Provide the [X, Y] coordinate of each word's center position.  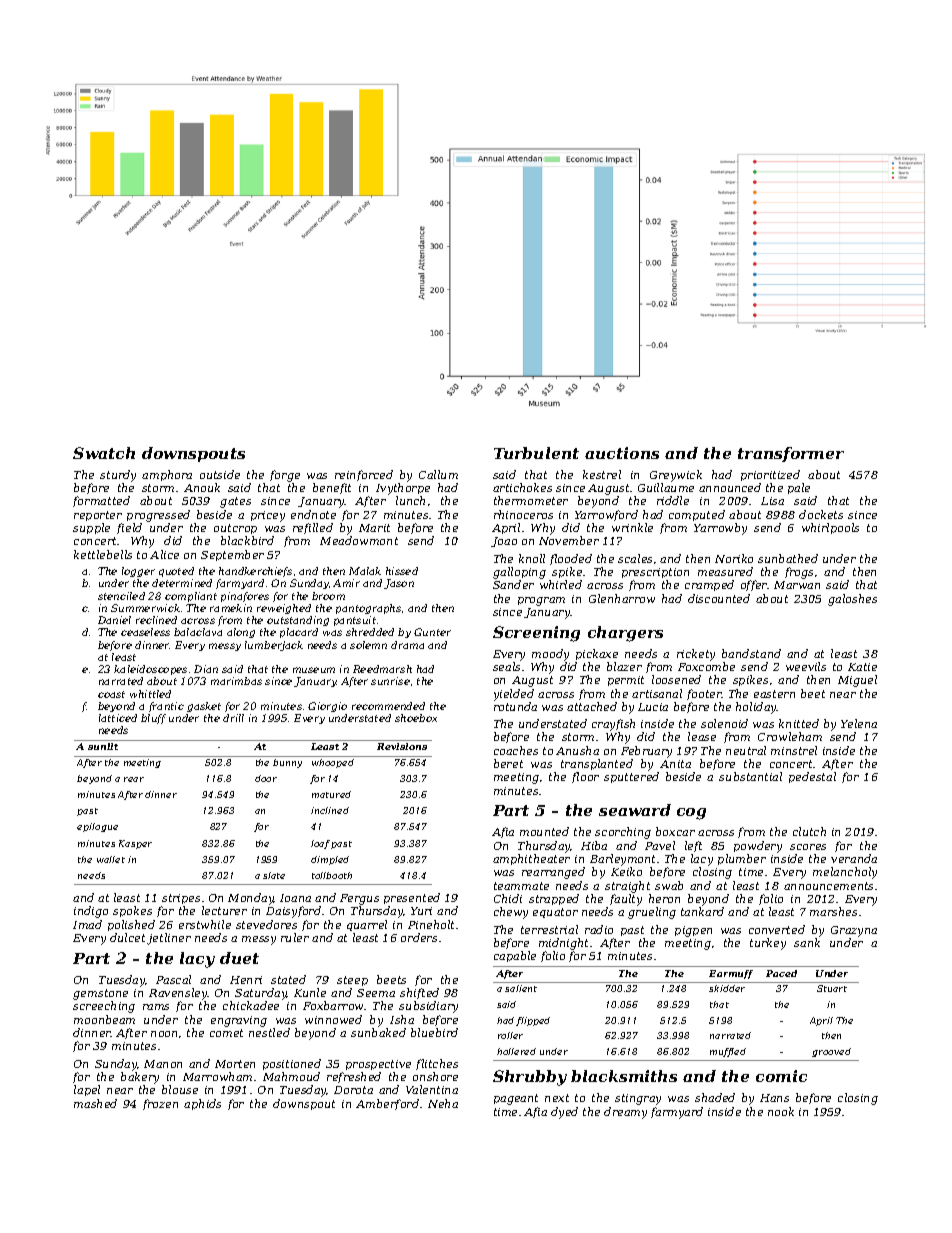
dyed [564, 1113]
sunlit [103, 746]
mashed [95, 1103]
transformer [791, 454]
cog [691, 814]
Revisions [402, 746]
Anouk [202, 487]
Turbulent [536, 453]
